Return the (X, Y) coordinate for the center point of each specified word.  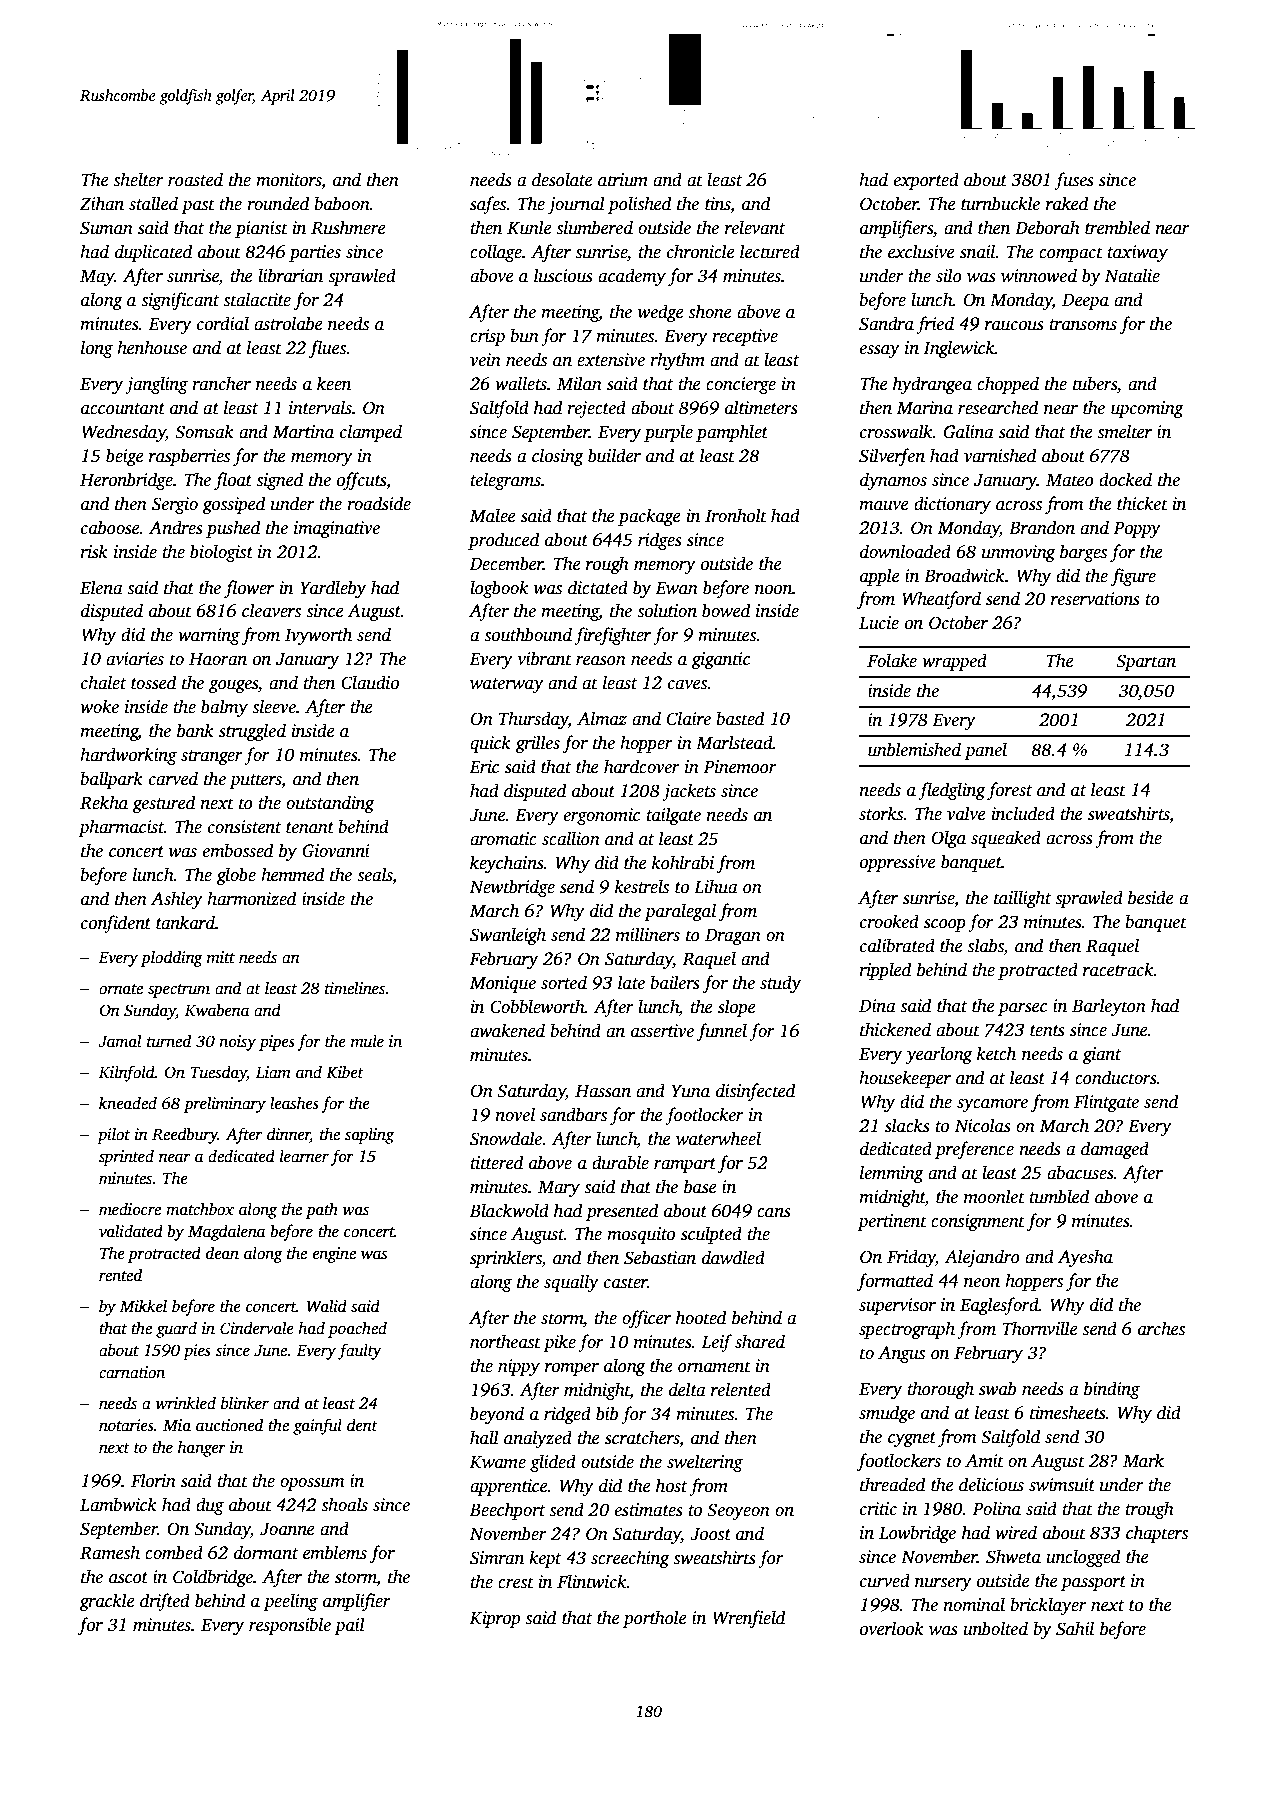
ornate (121, 989)
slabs (985, 946)
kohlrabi (683, 862)
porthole (655, 1619)
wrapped (954, 662)
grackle (107, 1602)
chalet (103, 682)
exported (926, 181)
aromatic (503, 839)
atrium (623, 180)
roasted (195, 179)
